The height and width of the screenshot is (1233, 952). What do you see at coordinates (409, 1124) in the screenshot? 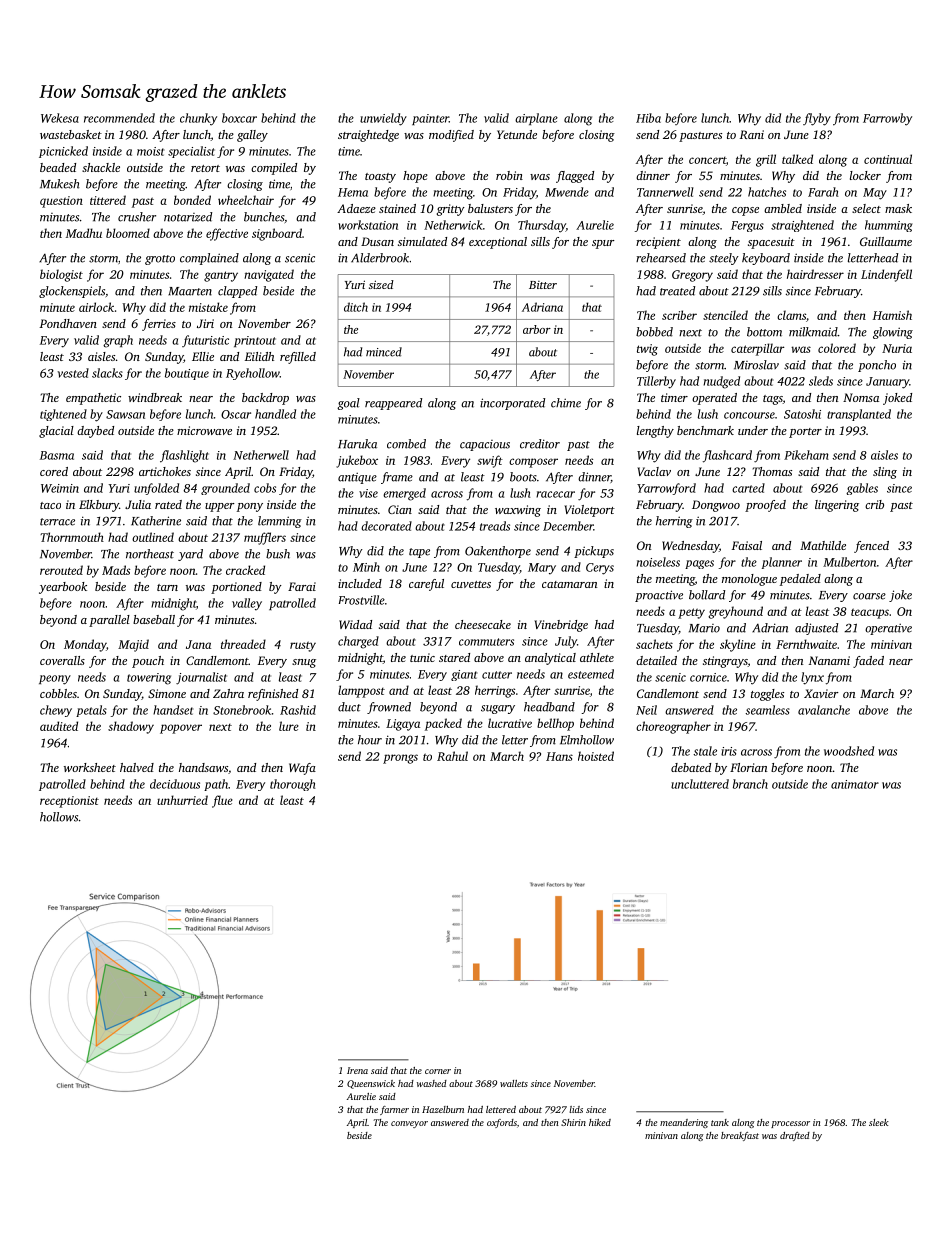
I see `conveyor` at bounding box center [409, 1124].
